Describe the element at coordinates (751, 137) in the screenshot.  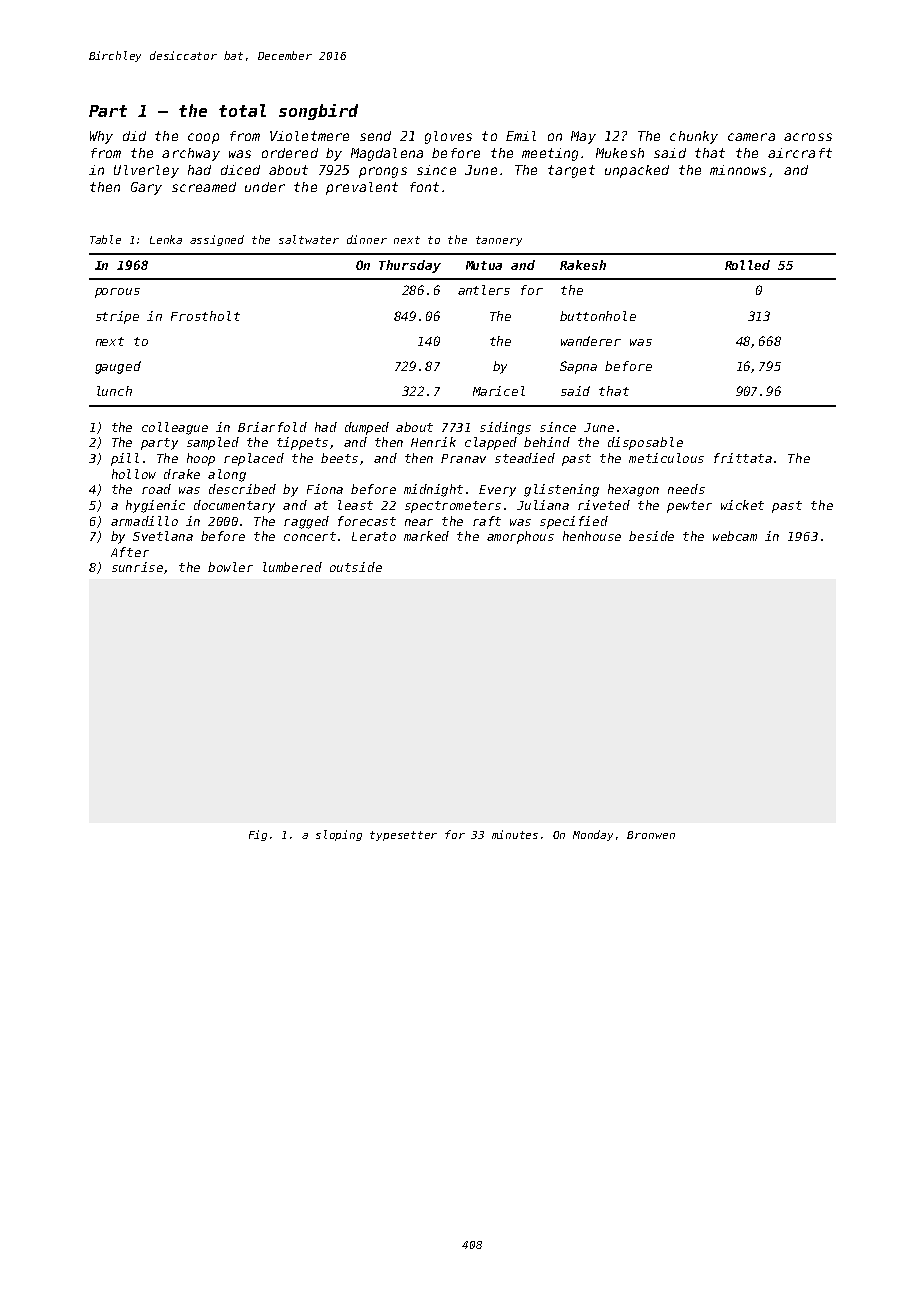
I see `camera` at that location.
